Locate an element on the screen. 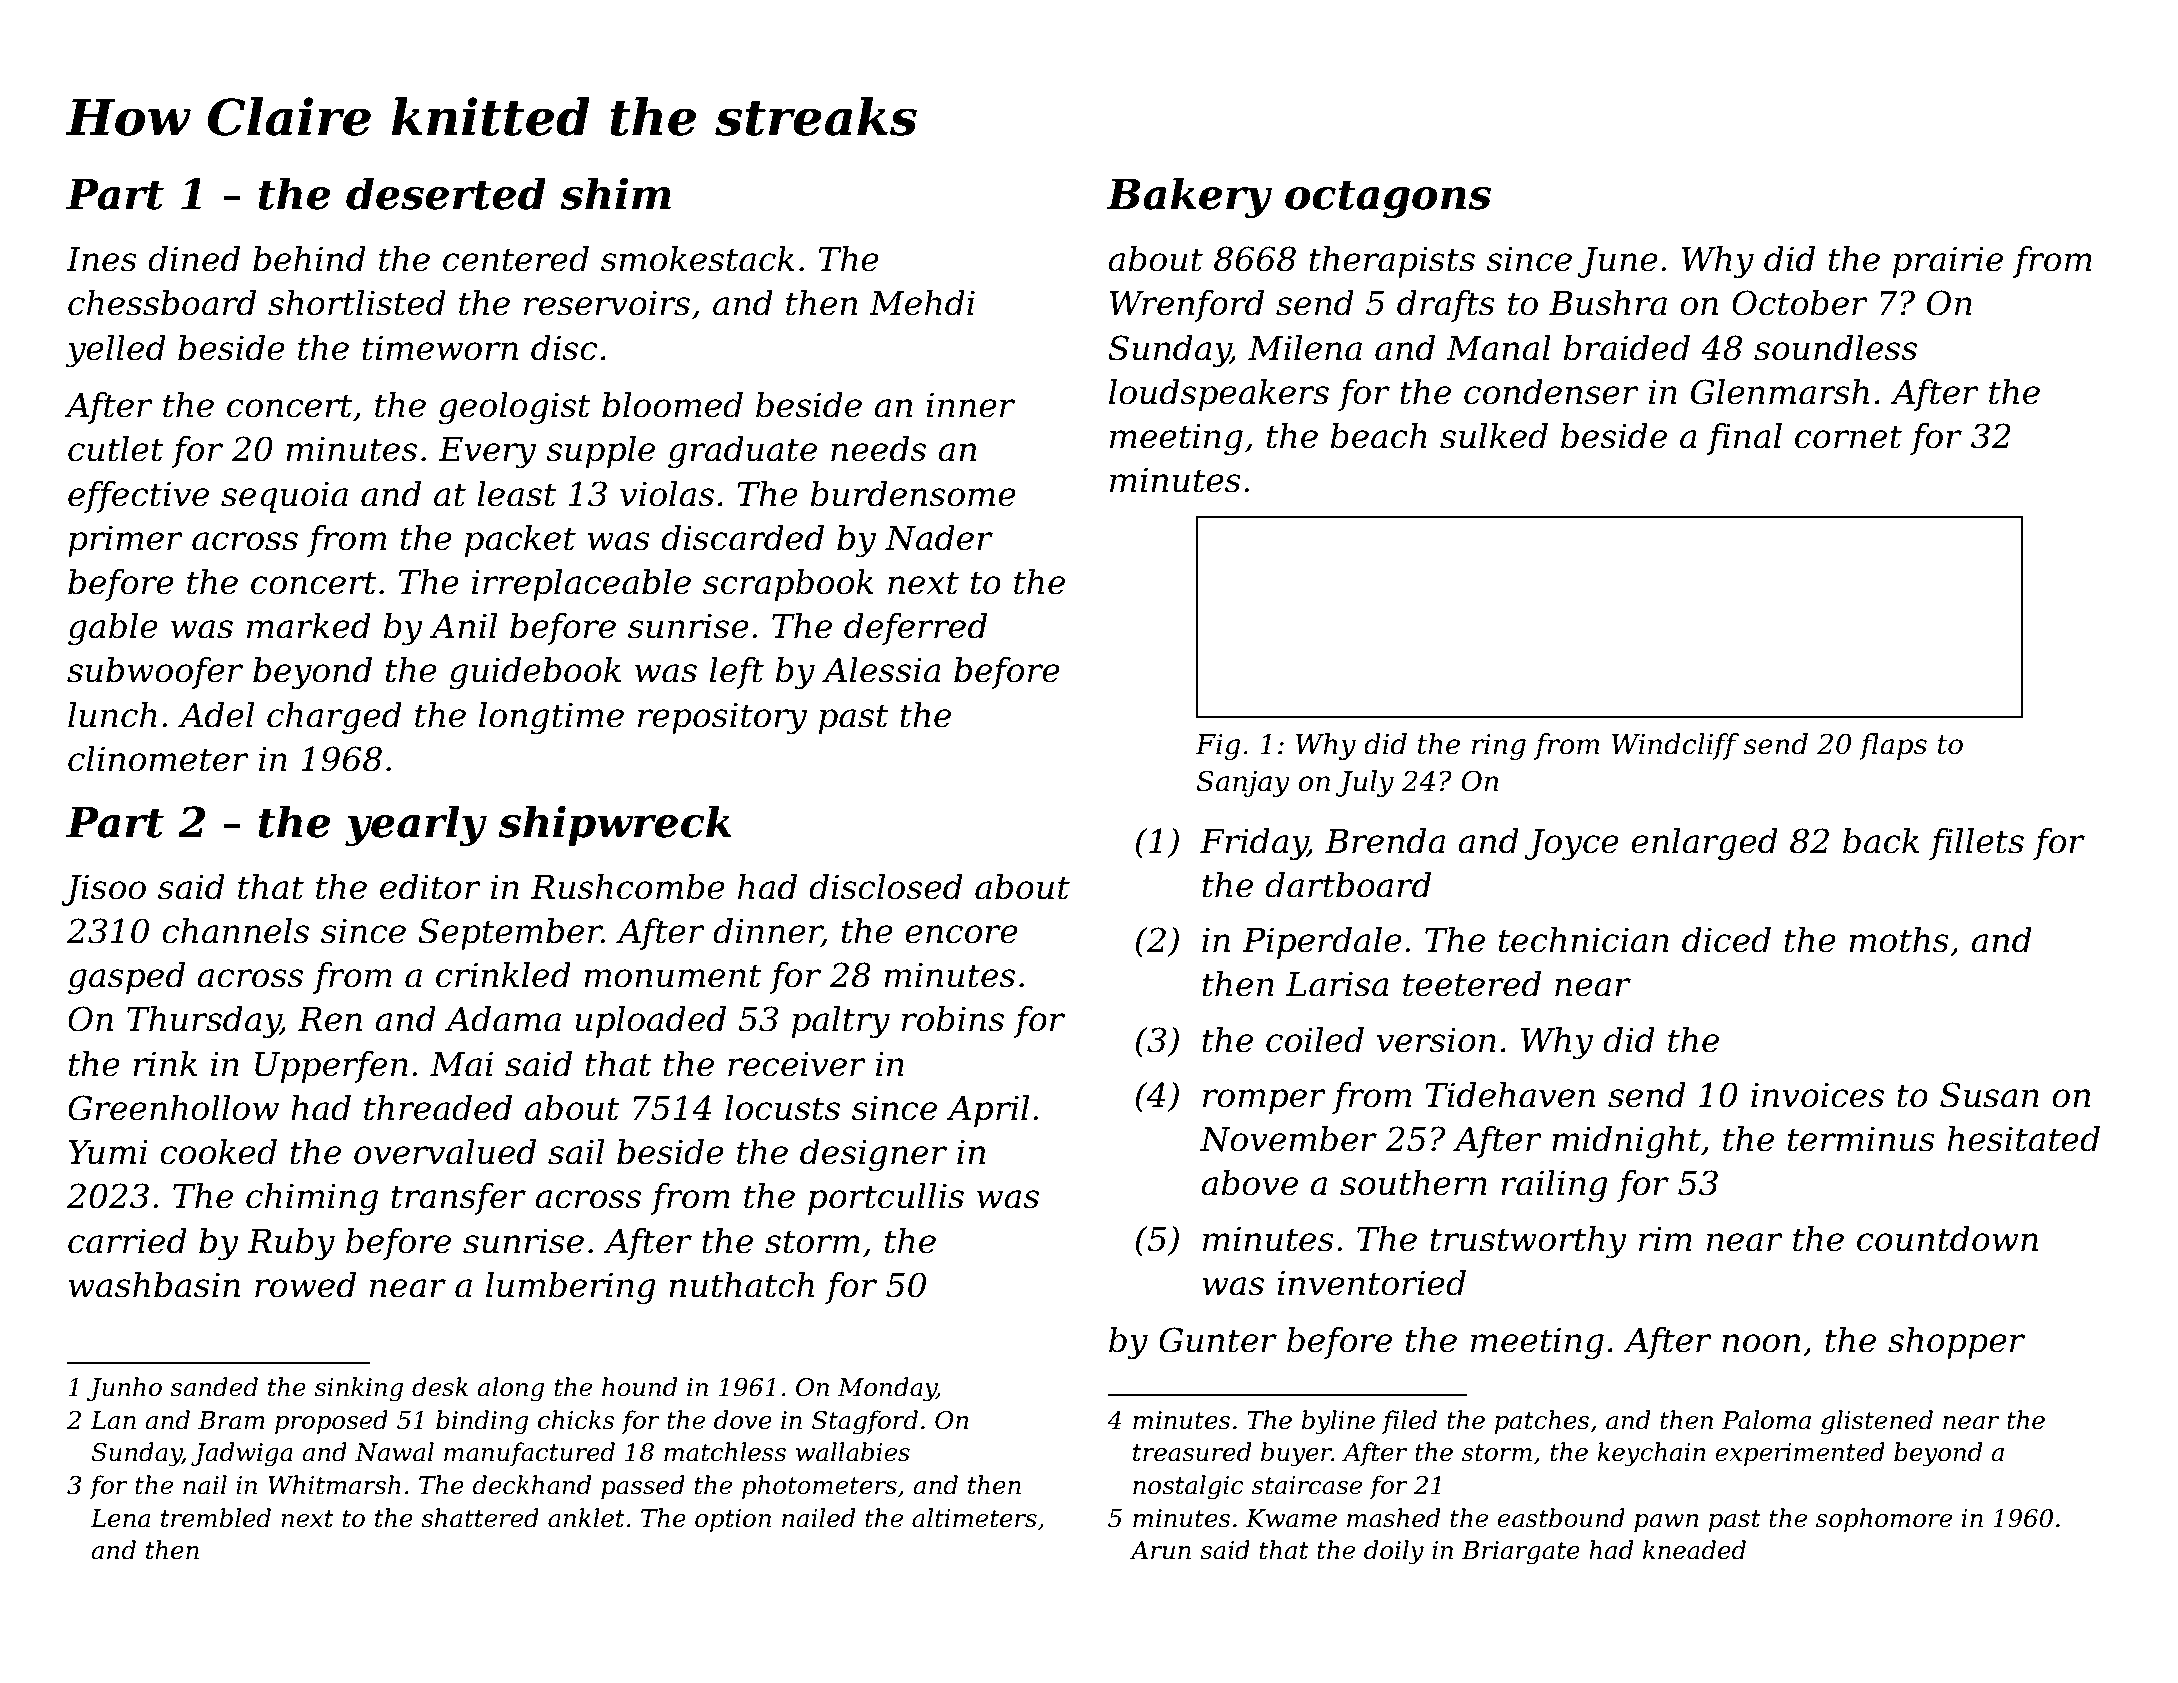  trembled is located at coordinates (216, 1518).
